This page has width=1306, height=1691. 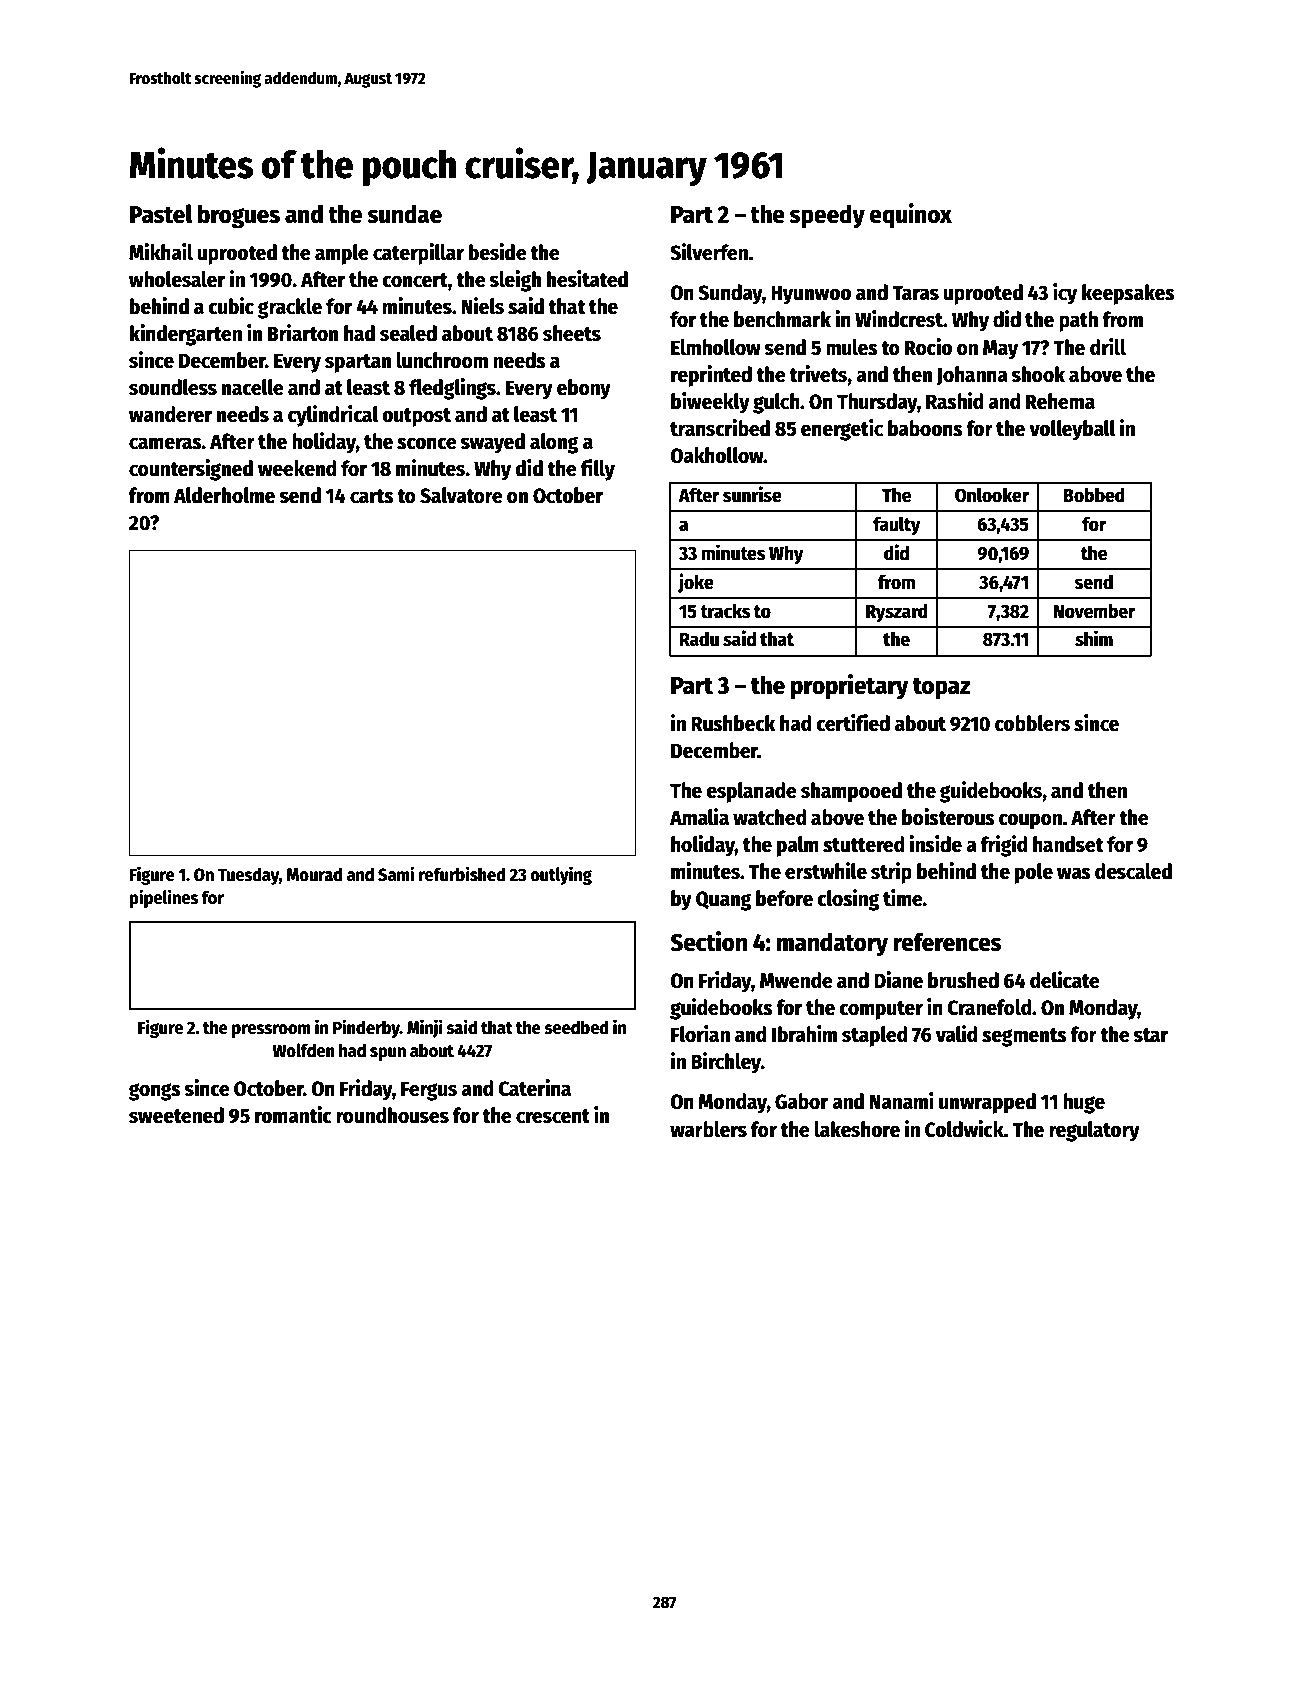 What do you see at coordinates (404, 214) in the page?
I see `sundae` at bounding box center [404, 214].
